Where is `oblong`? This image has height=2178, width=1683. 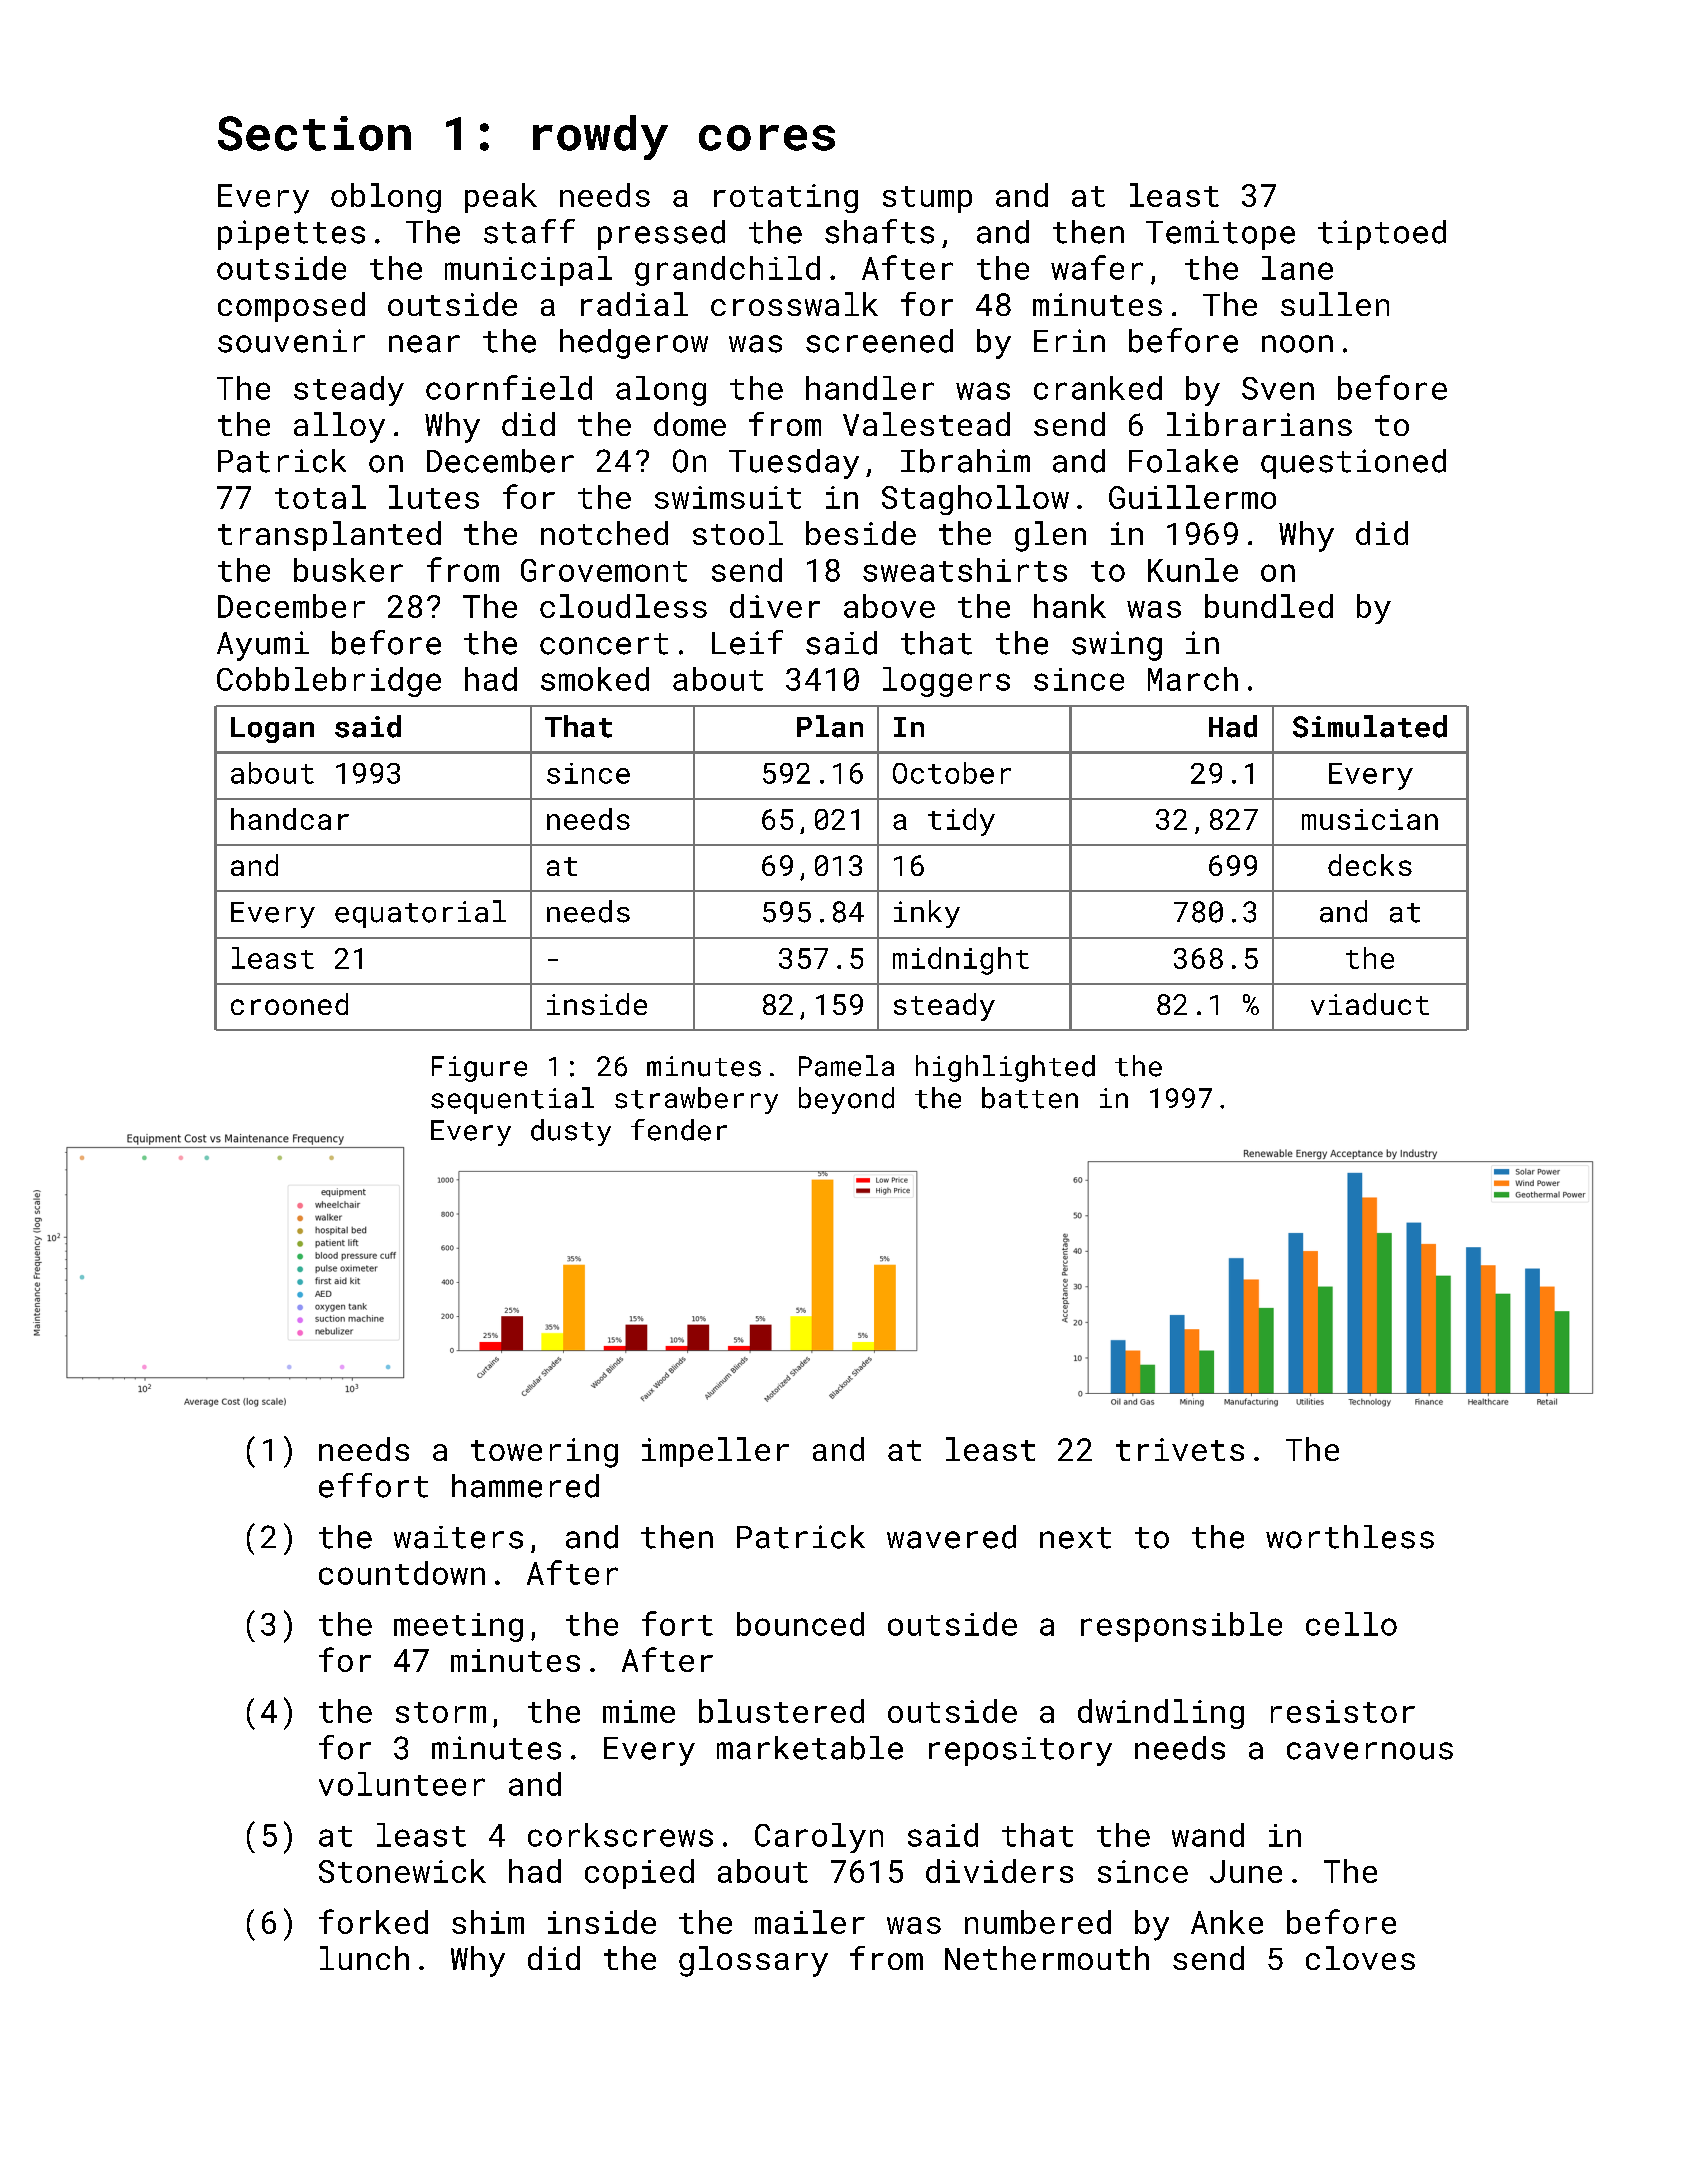
oblong is located at coordinates (386, 198).
